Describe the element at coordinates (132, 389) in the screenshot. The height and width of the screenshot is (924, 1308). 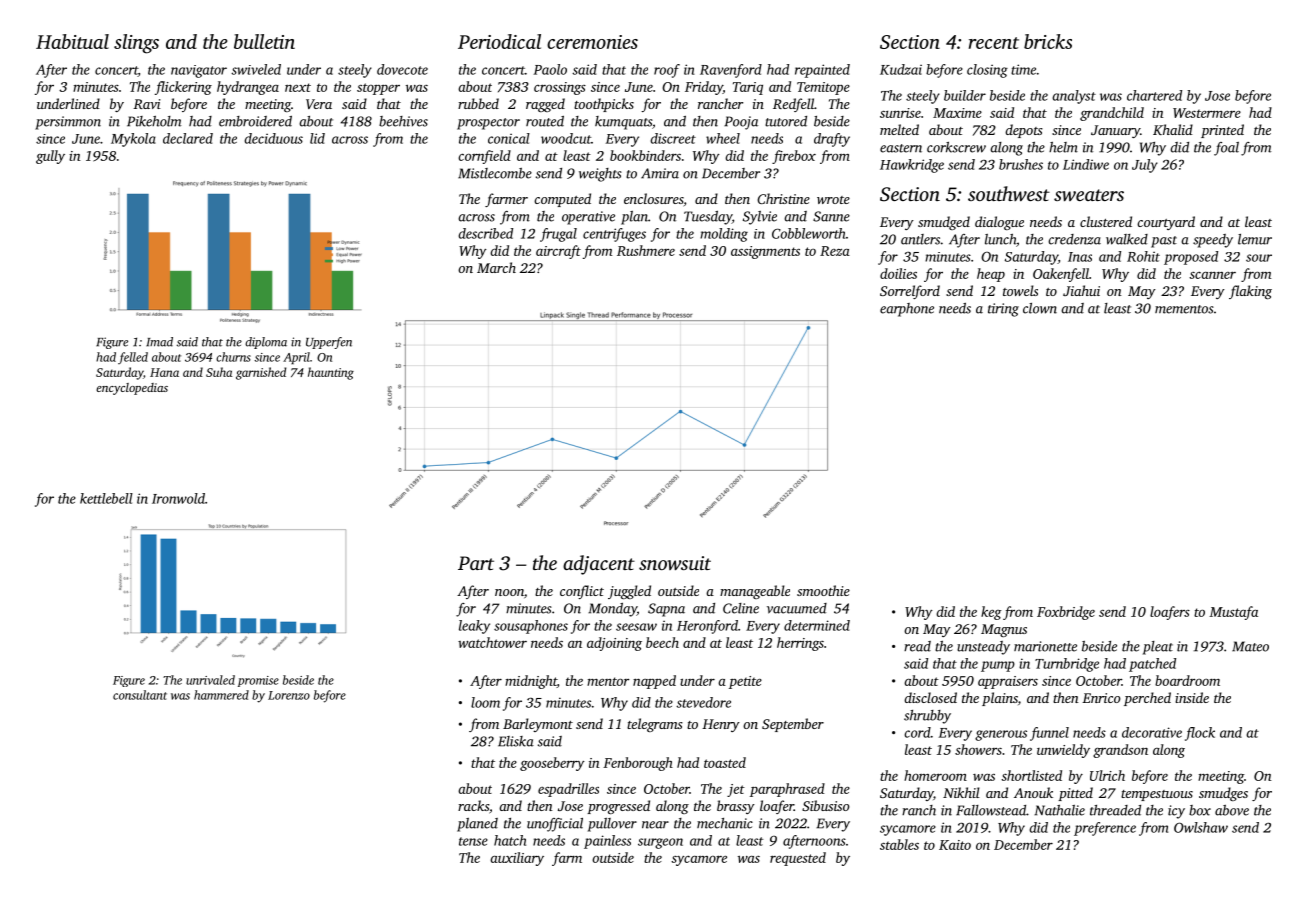
I see `encyclopedias` at that location.
